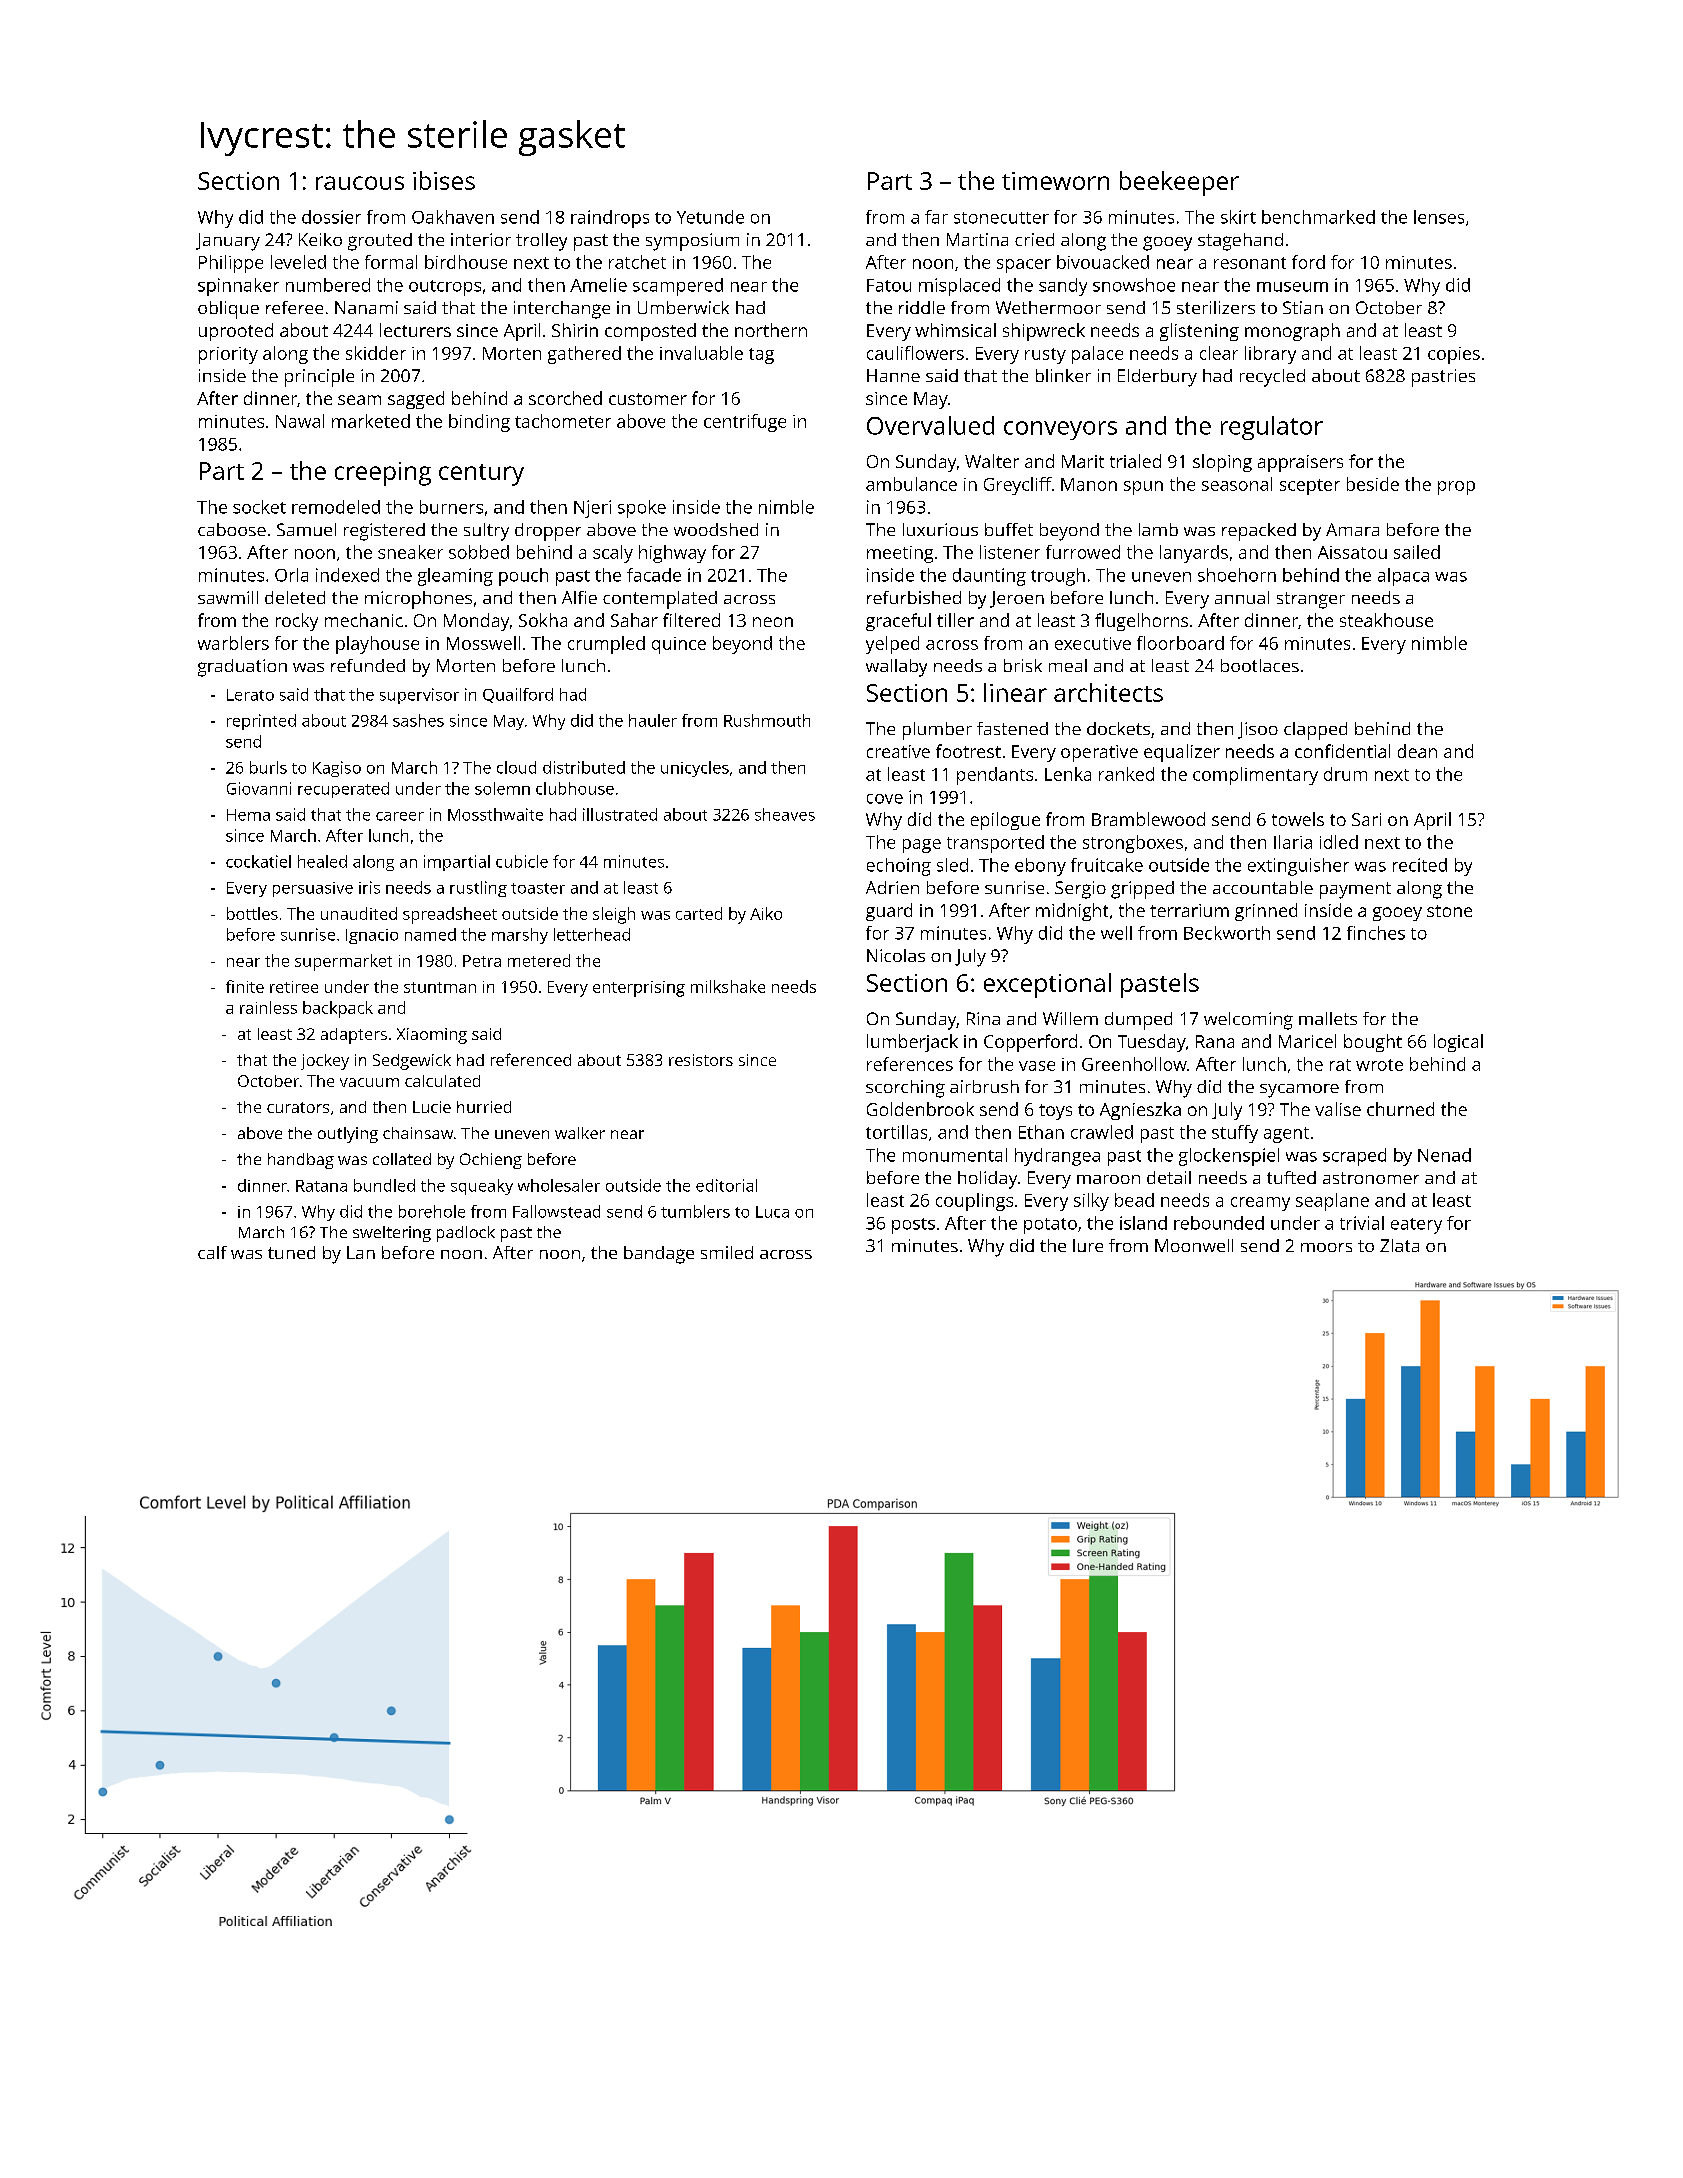 This image has width=1683, height=2178. I want to click on Philippe, so click(231, 264).
